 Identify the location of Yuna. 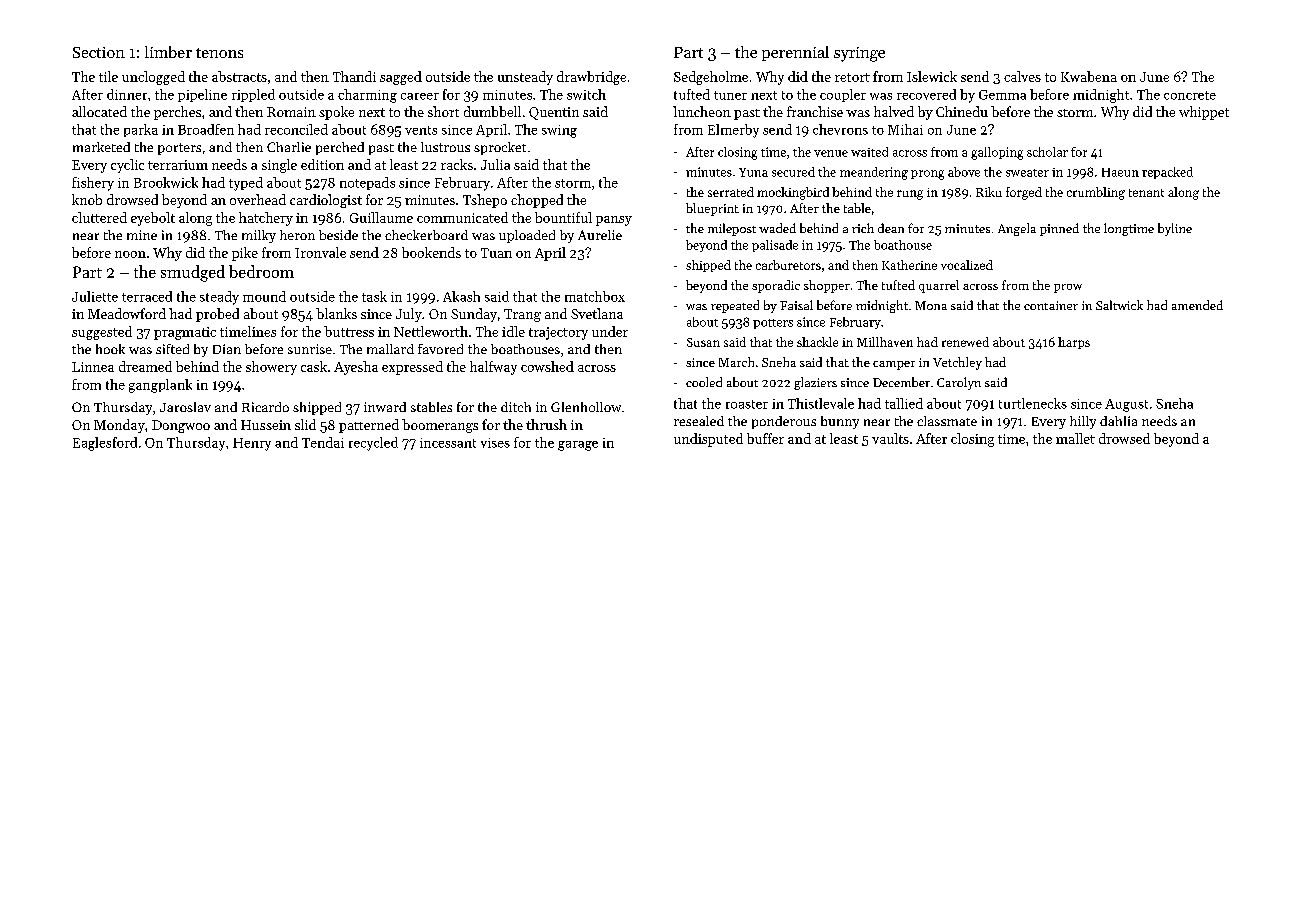
(753, 172).
